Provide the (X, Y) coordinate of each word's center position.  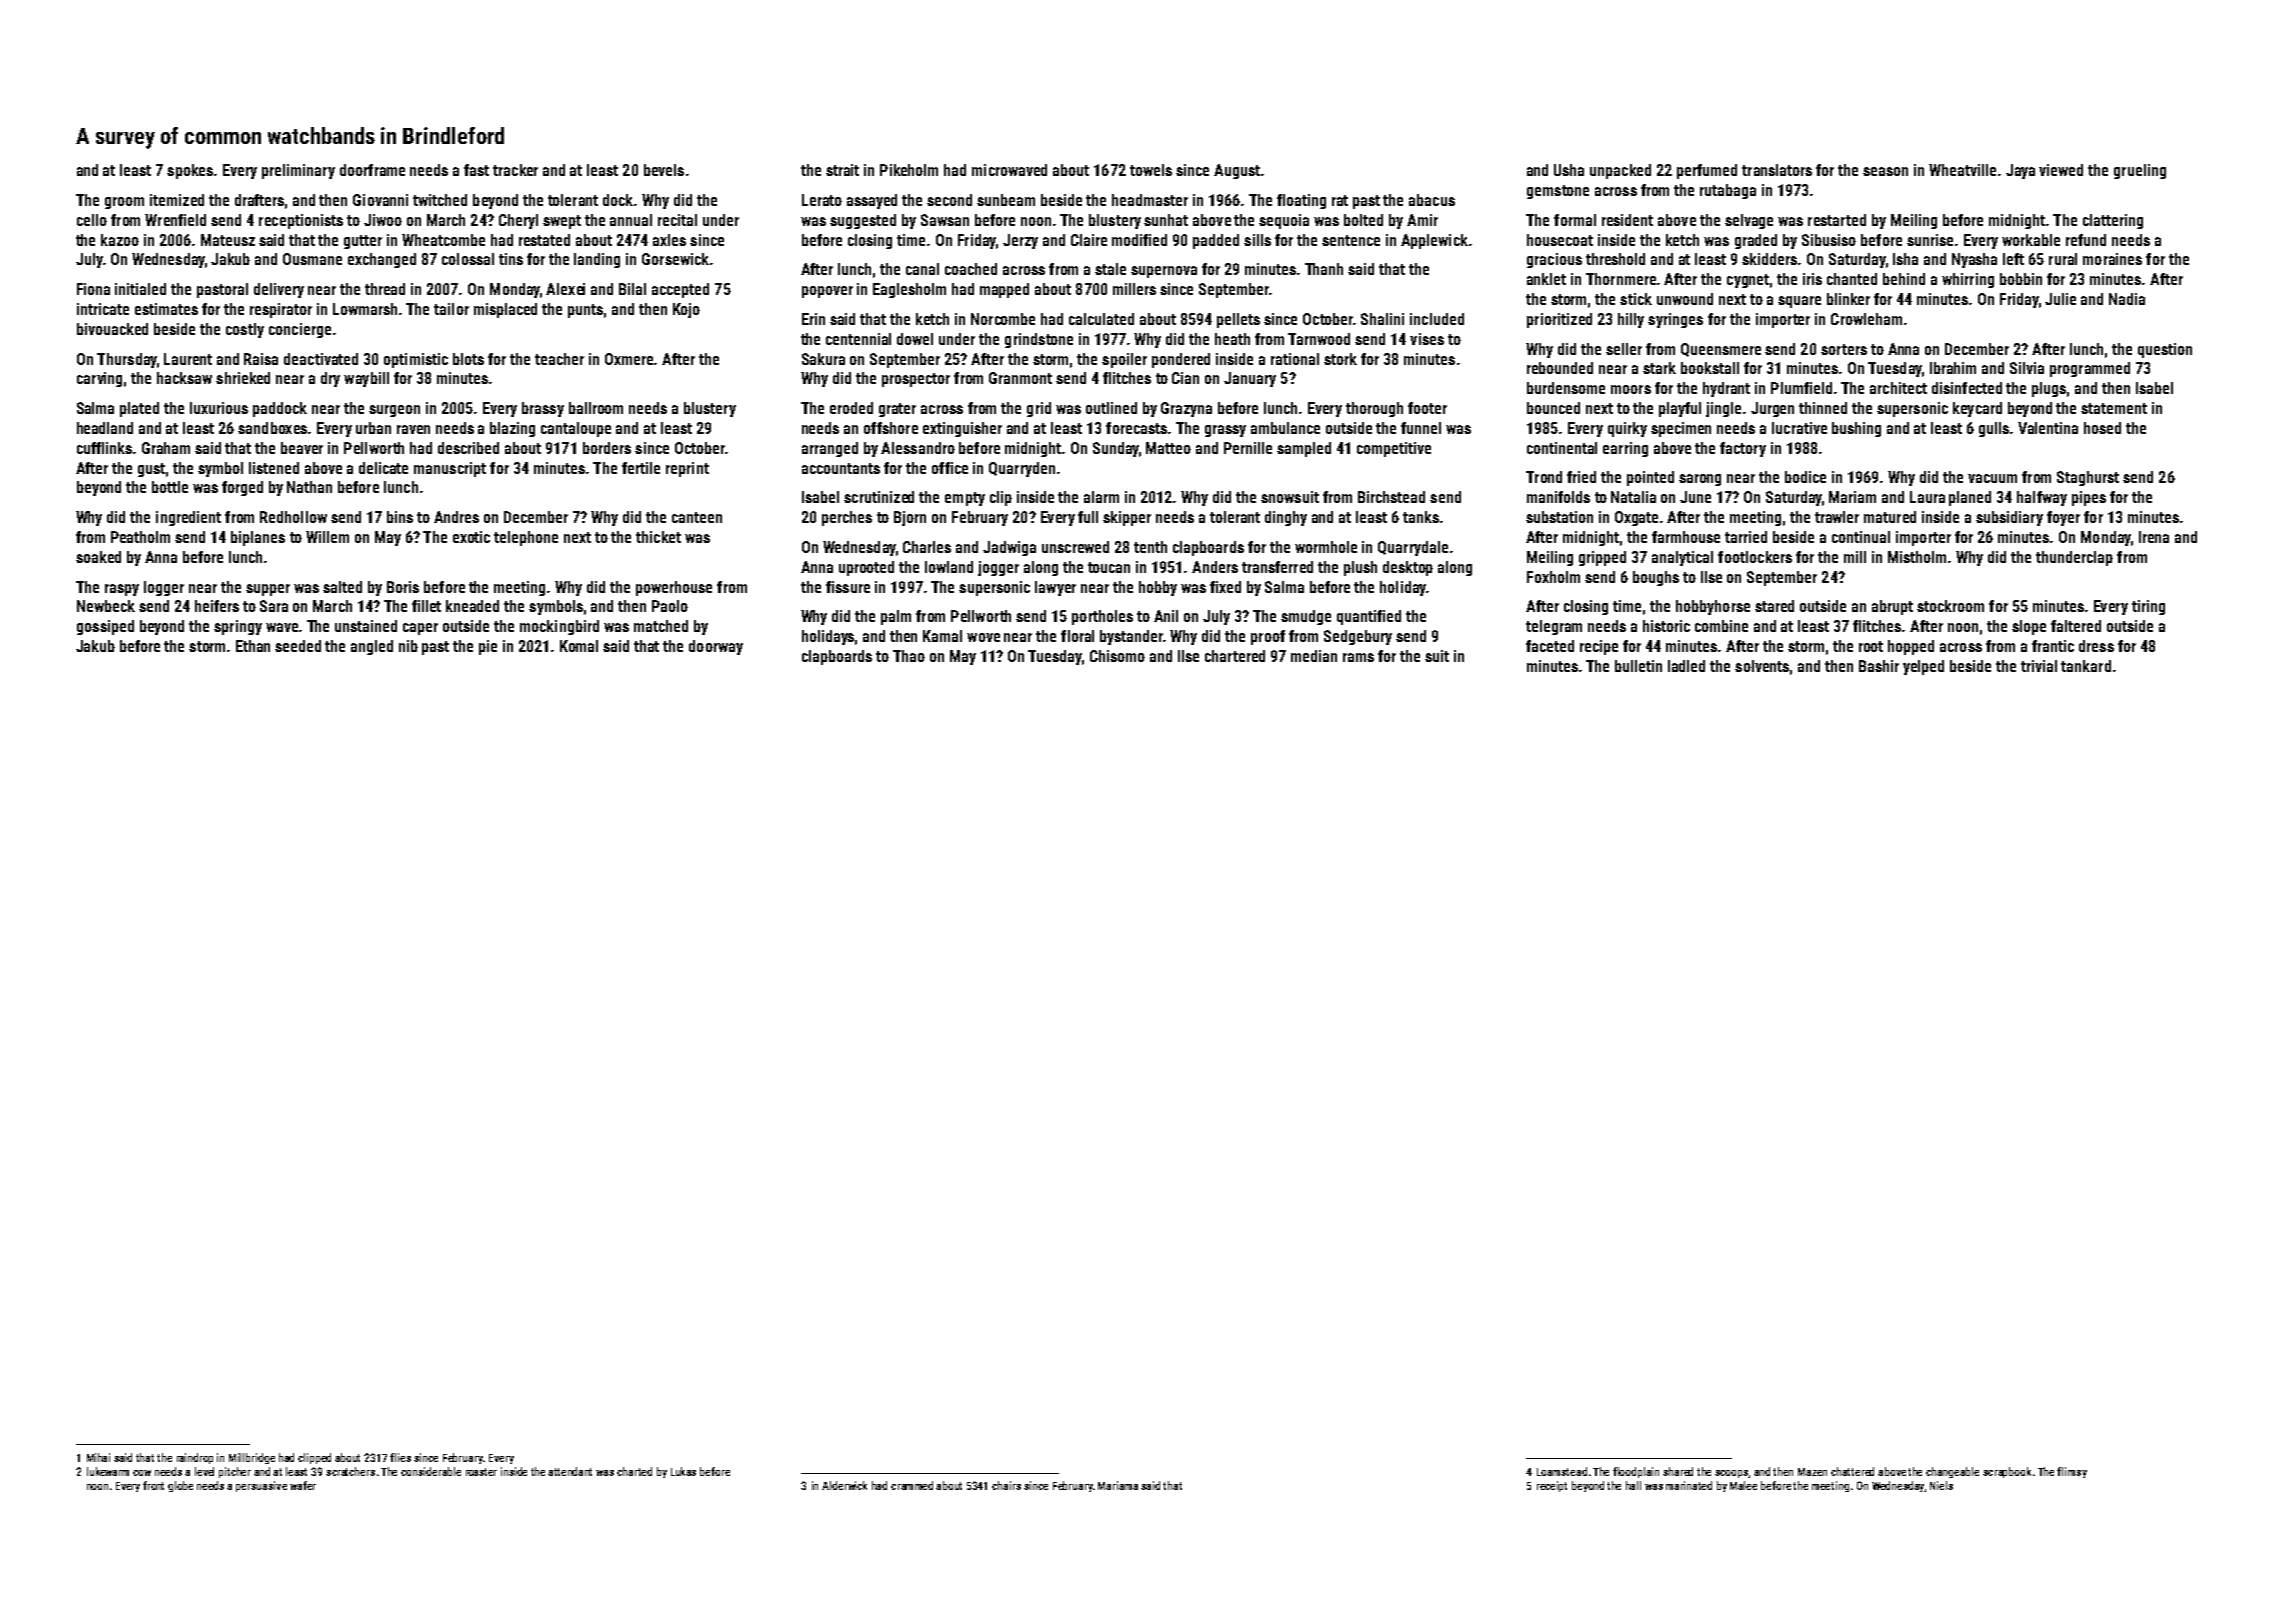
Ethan (253, 646)
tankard (2086, 666)
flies (400, 1457)
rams (1358, 657)
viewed (2061, 170)
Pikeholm (909, 170)
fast (476, 170)
